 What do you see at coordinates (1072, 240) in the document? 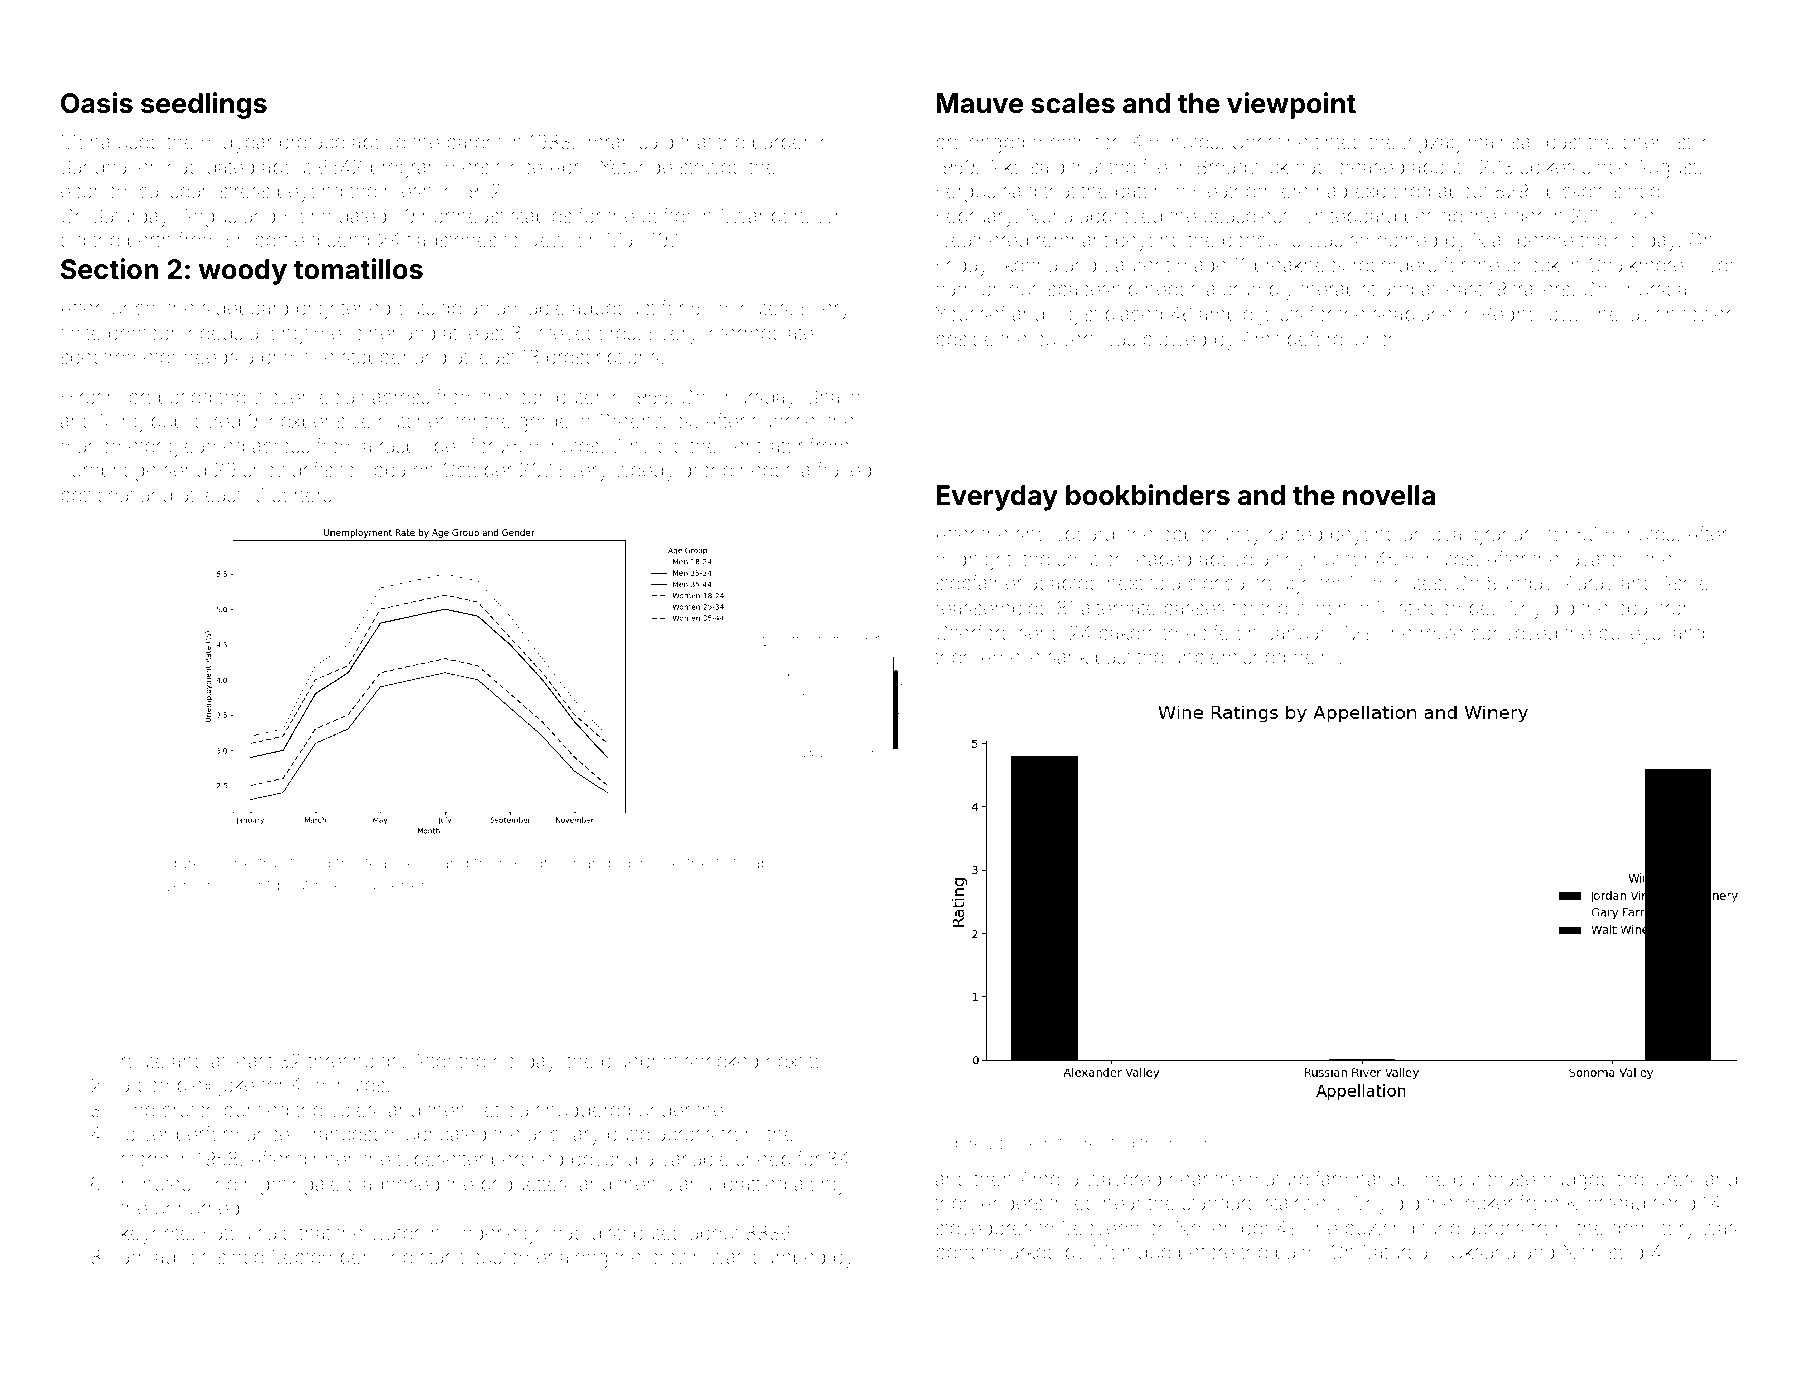
I see `remnant` at bounding box center [1072, 240].
